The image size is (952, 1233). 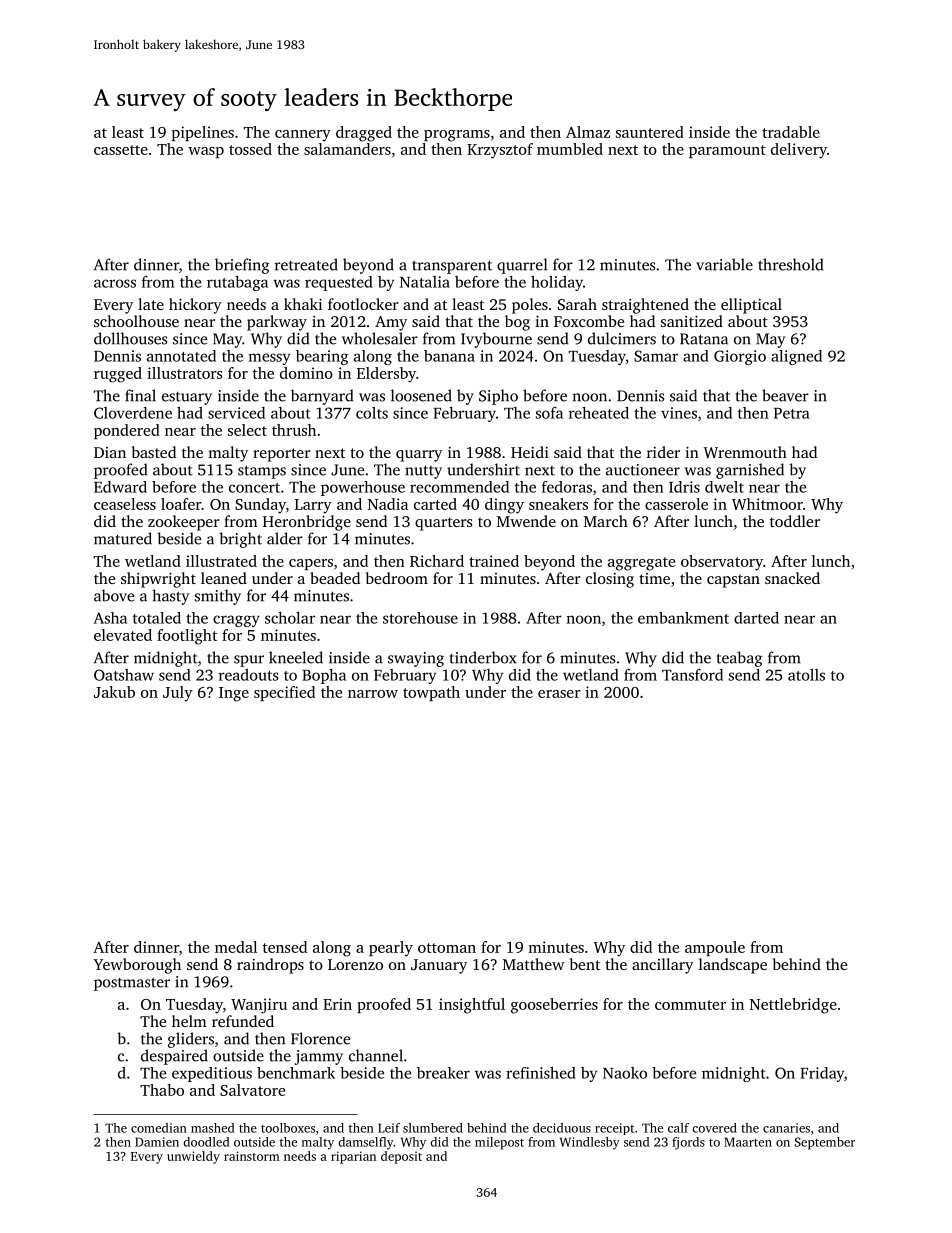 What do you see at coordinates (692, 321) in the screenshot?
I see `sanitized` at bounding box center [692, 321].
